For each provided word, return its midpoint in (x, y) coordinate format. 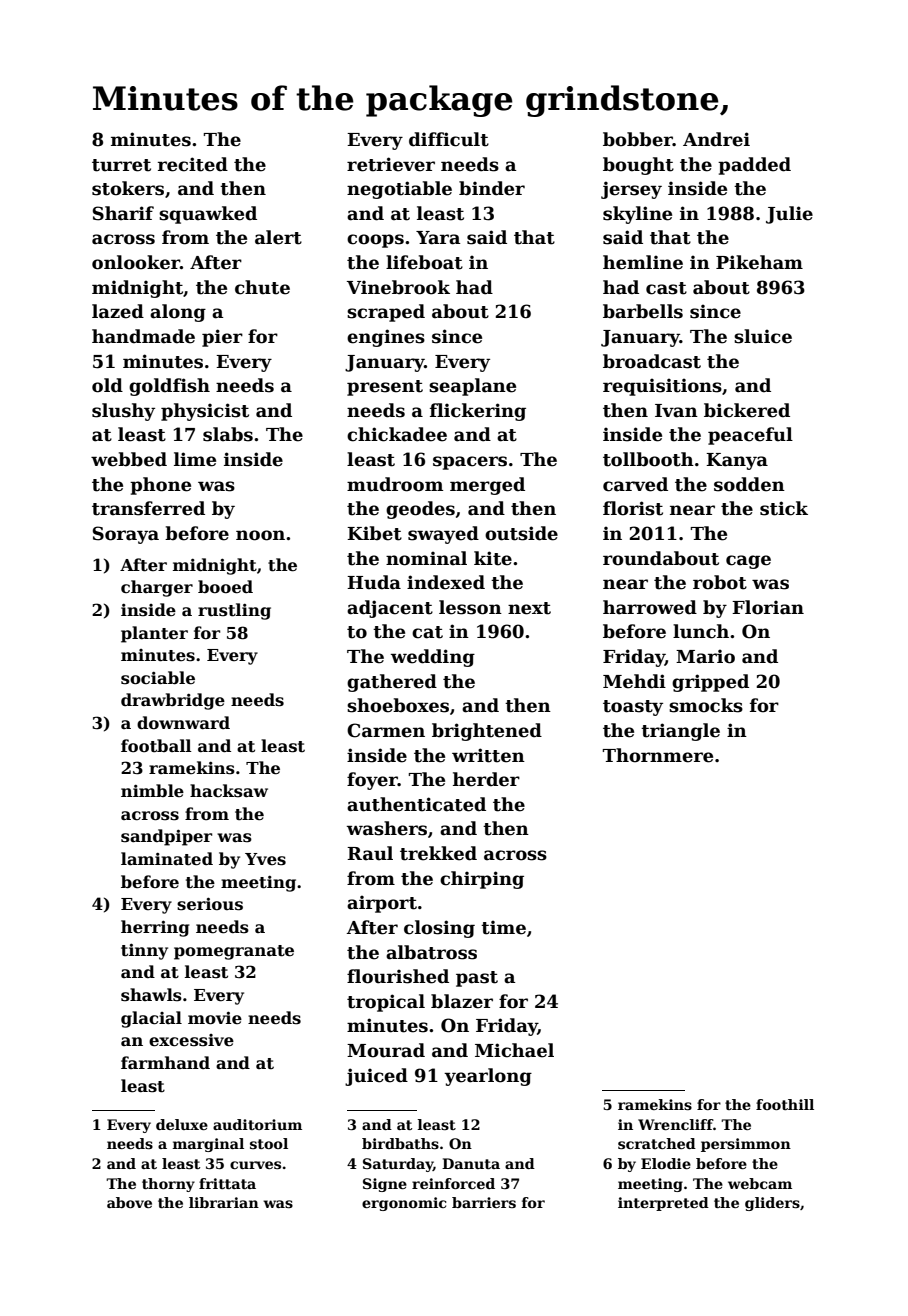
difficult (449, 139)
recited (193, 164)
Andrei (716, 139)
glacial (151, 1019)
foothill (785, 1104)
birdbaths (400, 1143)
